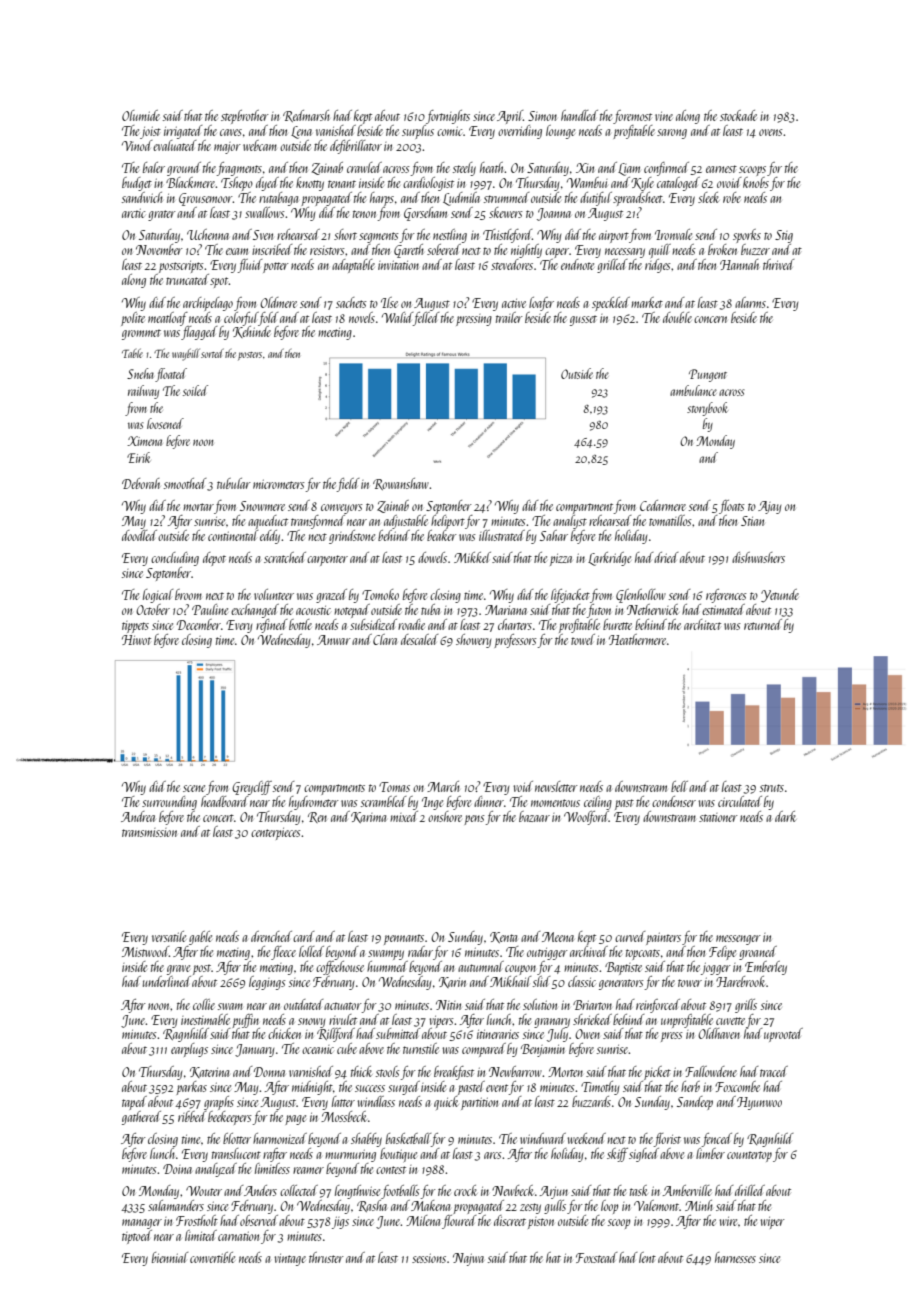 This screenshot has height=1308, width=924. What do you see at coordinates (716, 1140) in the screenshot?
I see `fenced` at bounding box center [716, 1140].
